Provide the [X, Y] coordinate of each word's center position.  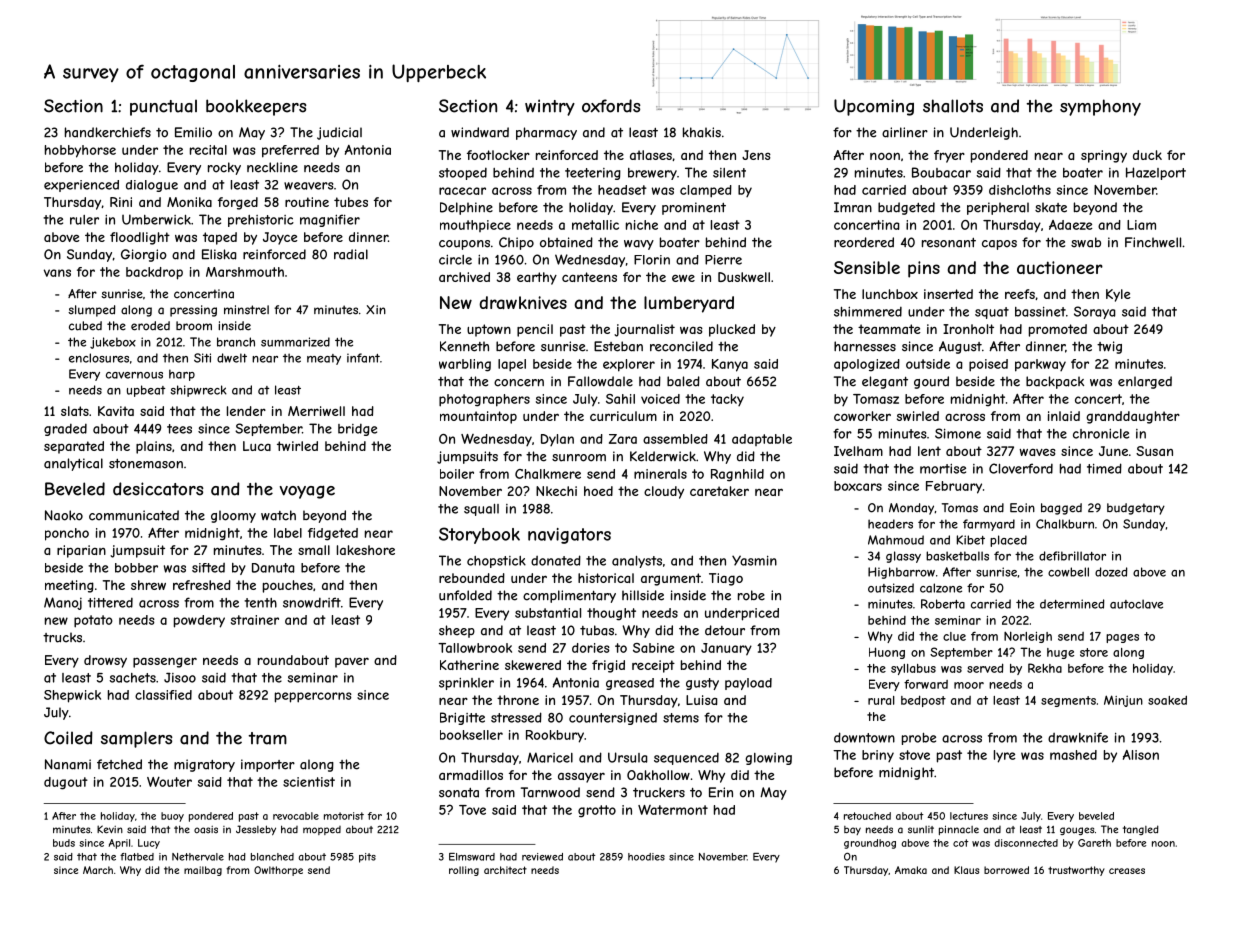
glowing [768, 759]
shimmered [868, 312]
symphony [1100, 107]
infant [363, 358]
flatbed [137, 857]
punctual [163, 108]
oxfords [611, 106]
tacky [727, 400]
